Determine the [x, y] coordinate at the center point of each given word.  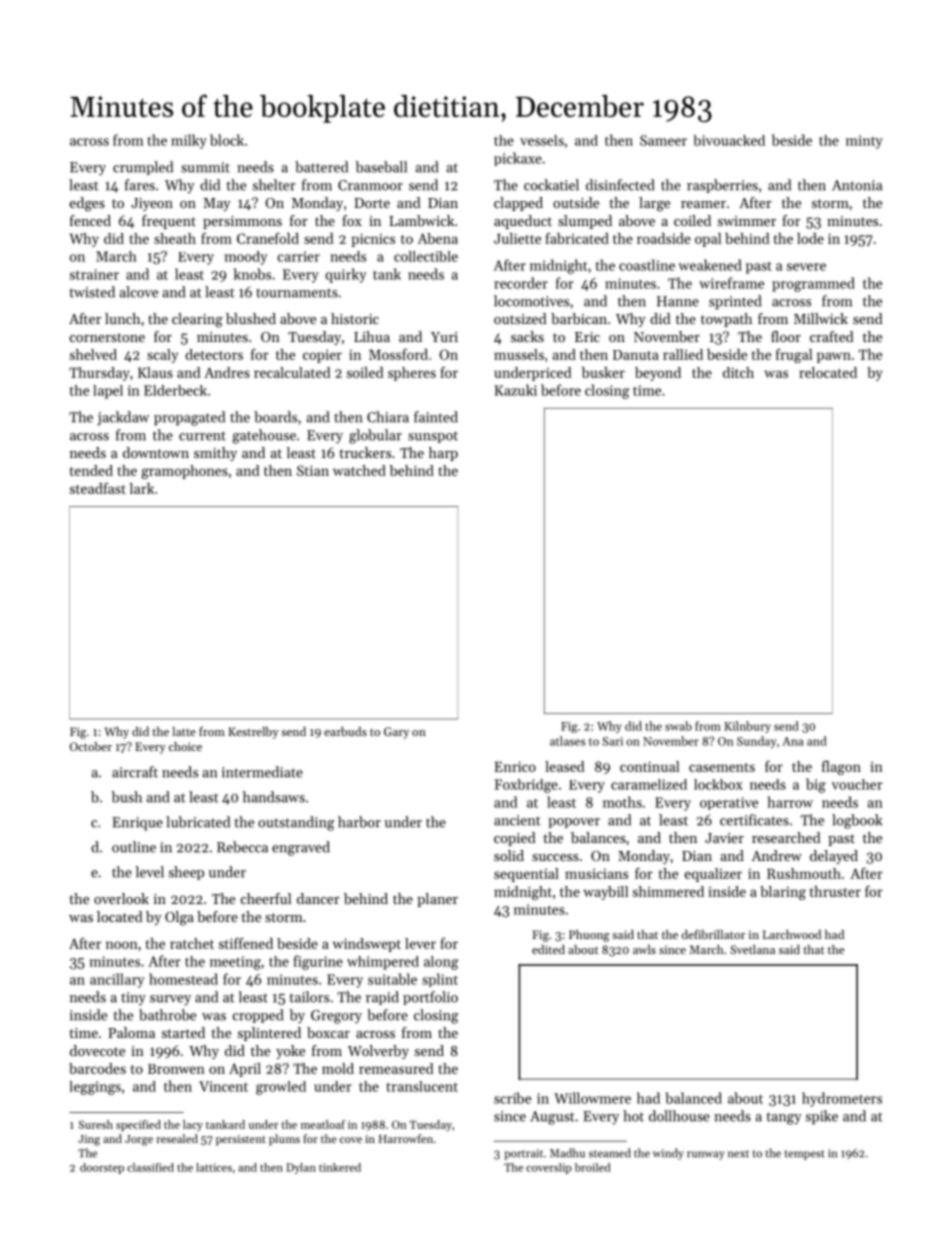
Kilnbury [747, 727]
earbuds [345, 731]
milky [189, 141]
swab [678, 726]
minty [864, 142]
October [91, 746]
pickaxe [518, 159]
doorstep [102, 1168]
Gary [396, 733]
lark [142, 488]
